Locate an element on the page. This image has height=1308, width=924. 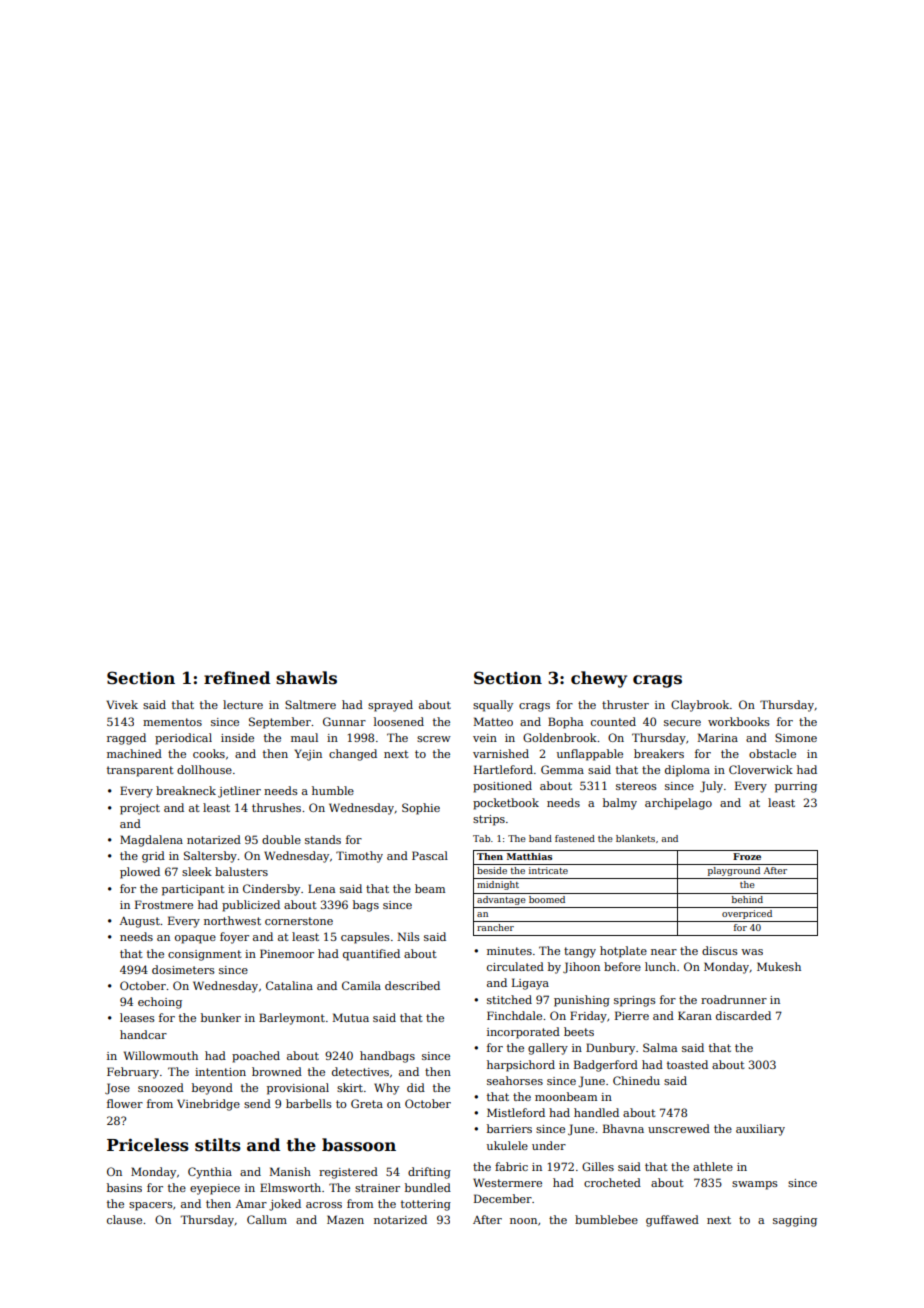
dosimeters is located at coordinates (183, 969).
